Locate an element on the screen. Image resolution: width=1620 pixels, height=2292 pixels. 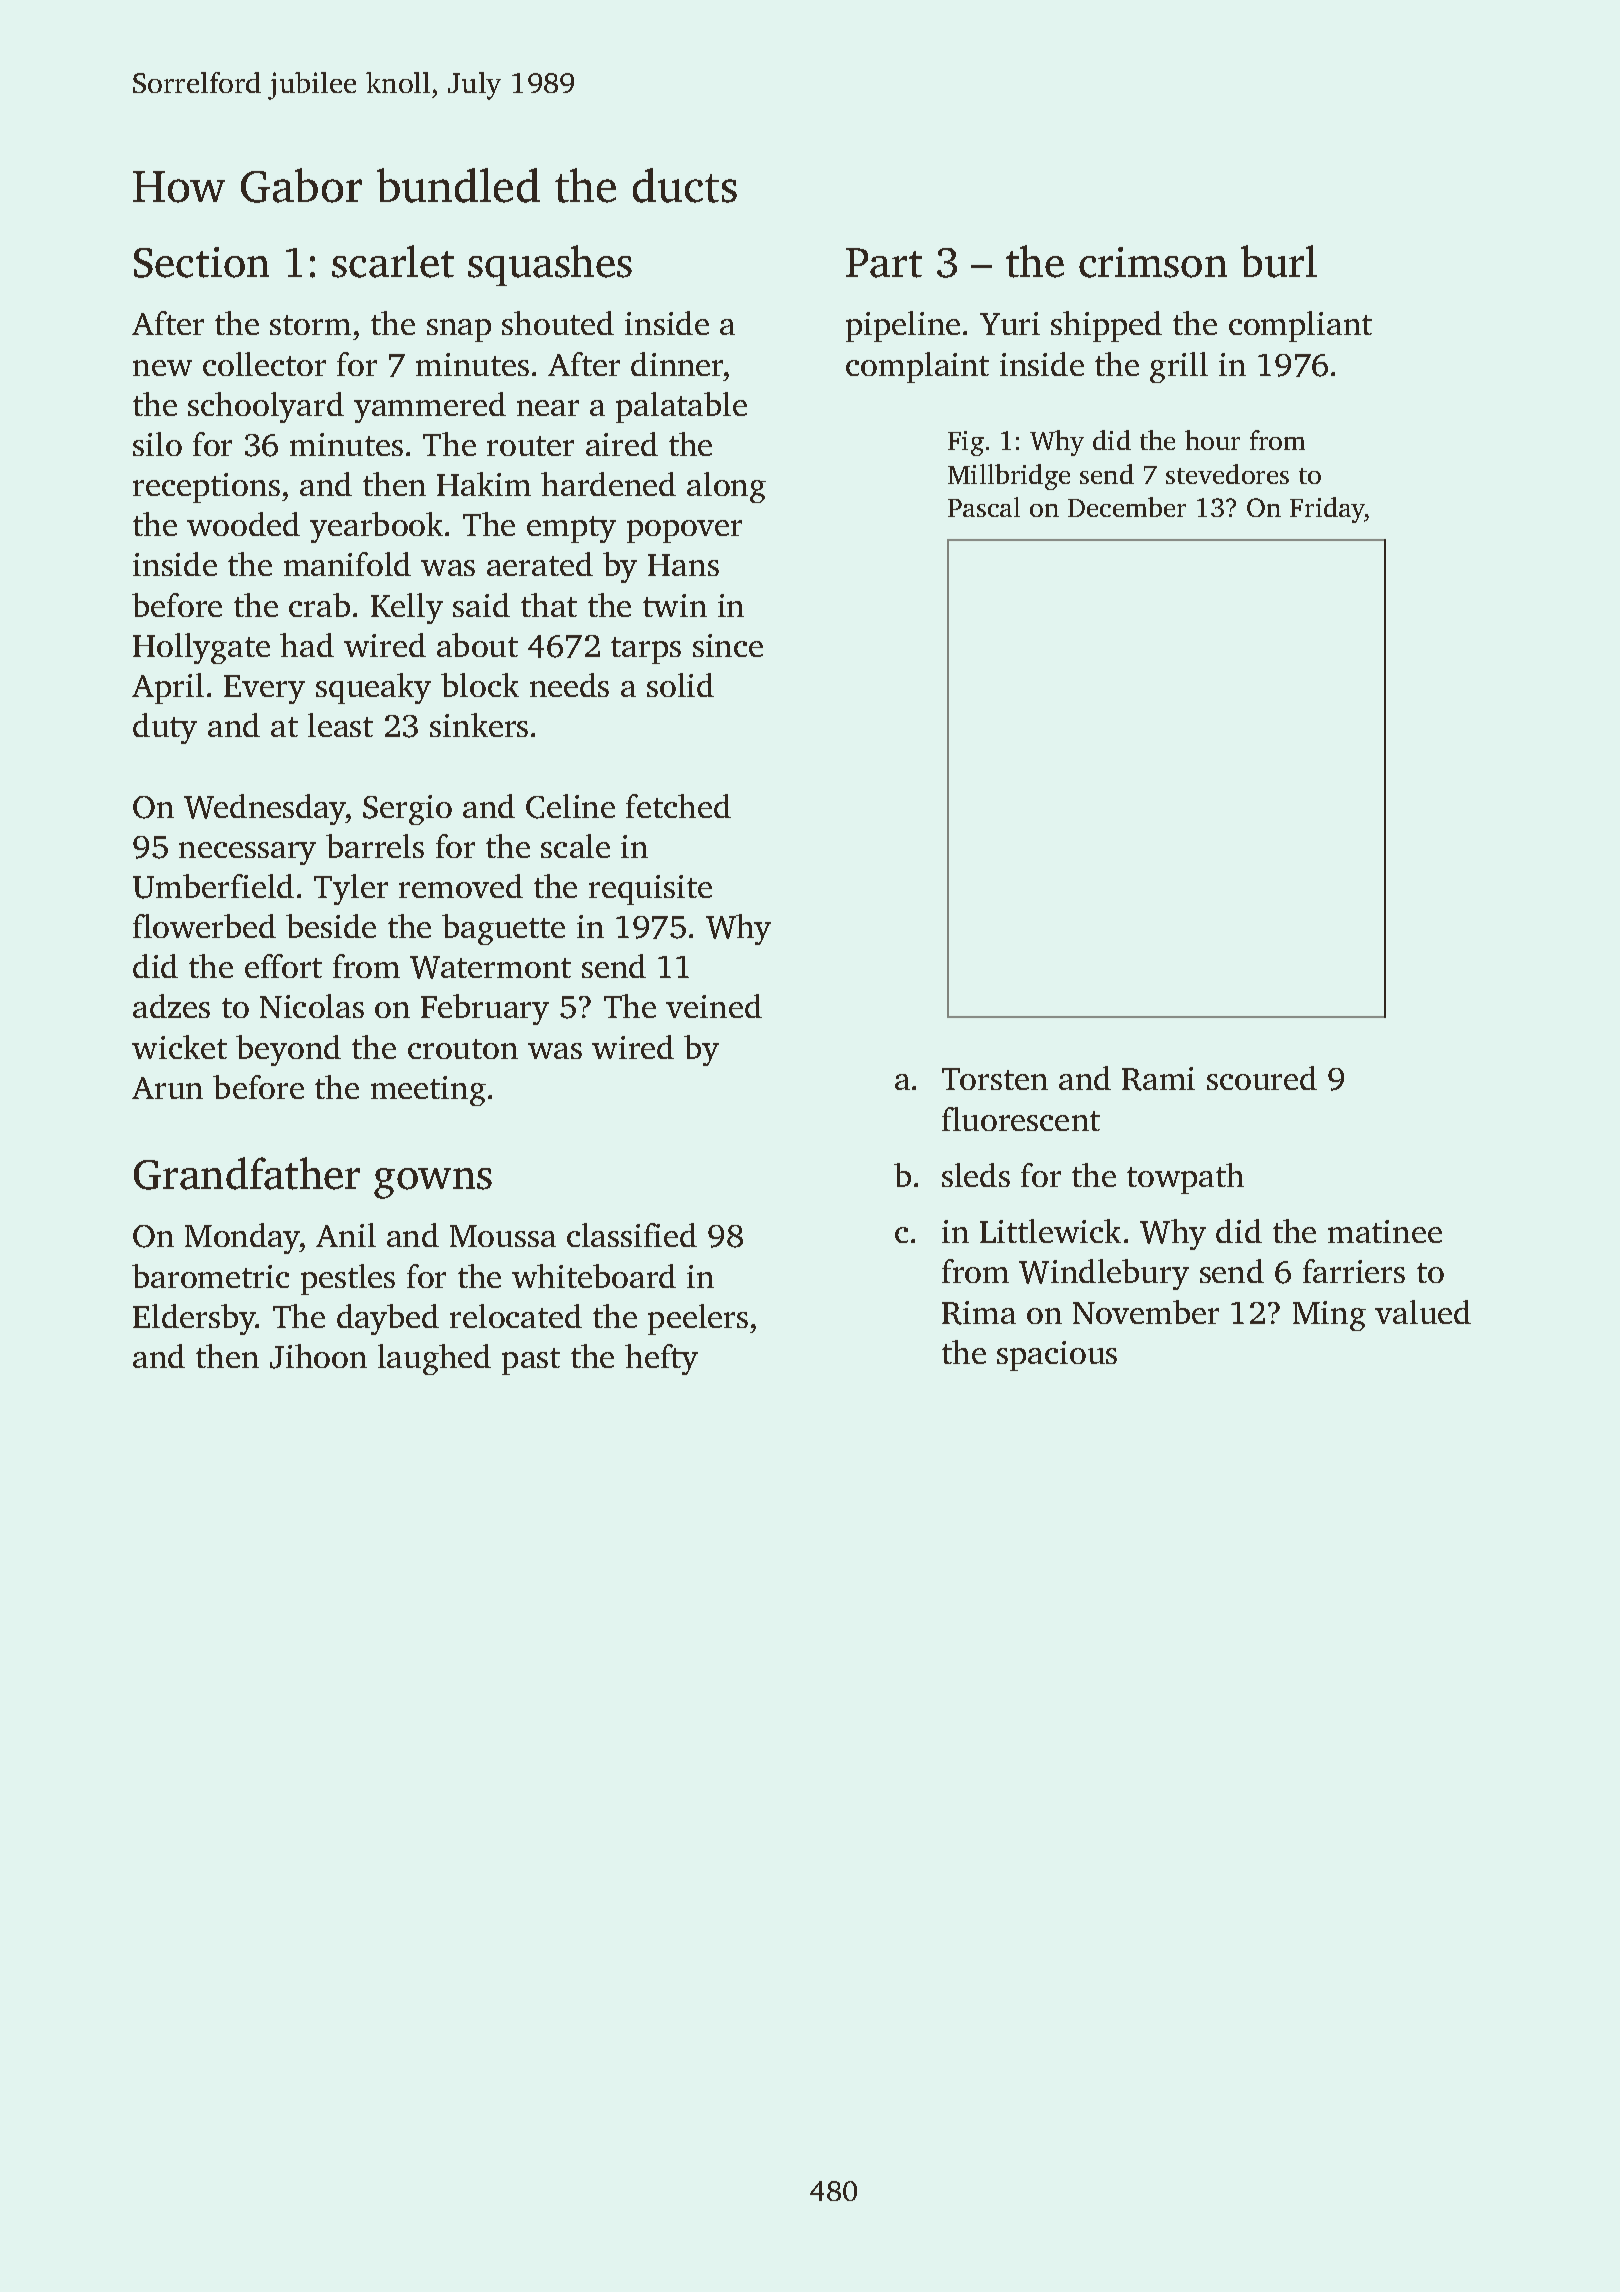
burl is located at coordinates (1279, 261).
